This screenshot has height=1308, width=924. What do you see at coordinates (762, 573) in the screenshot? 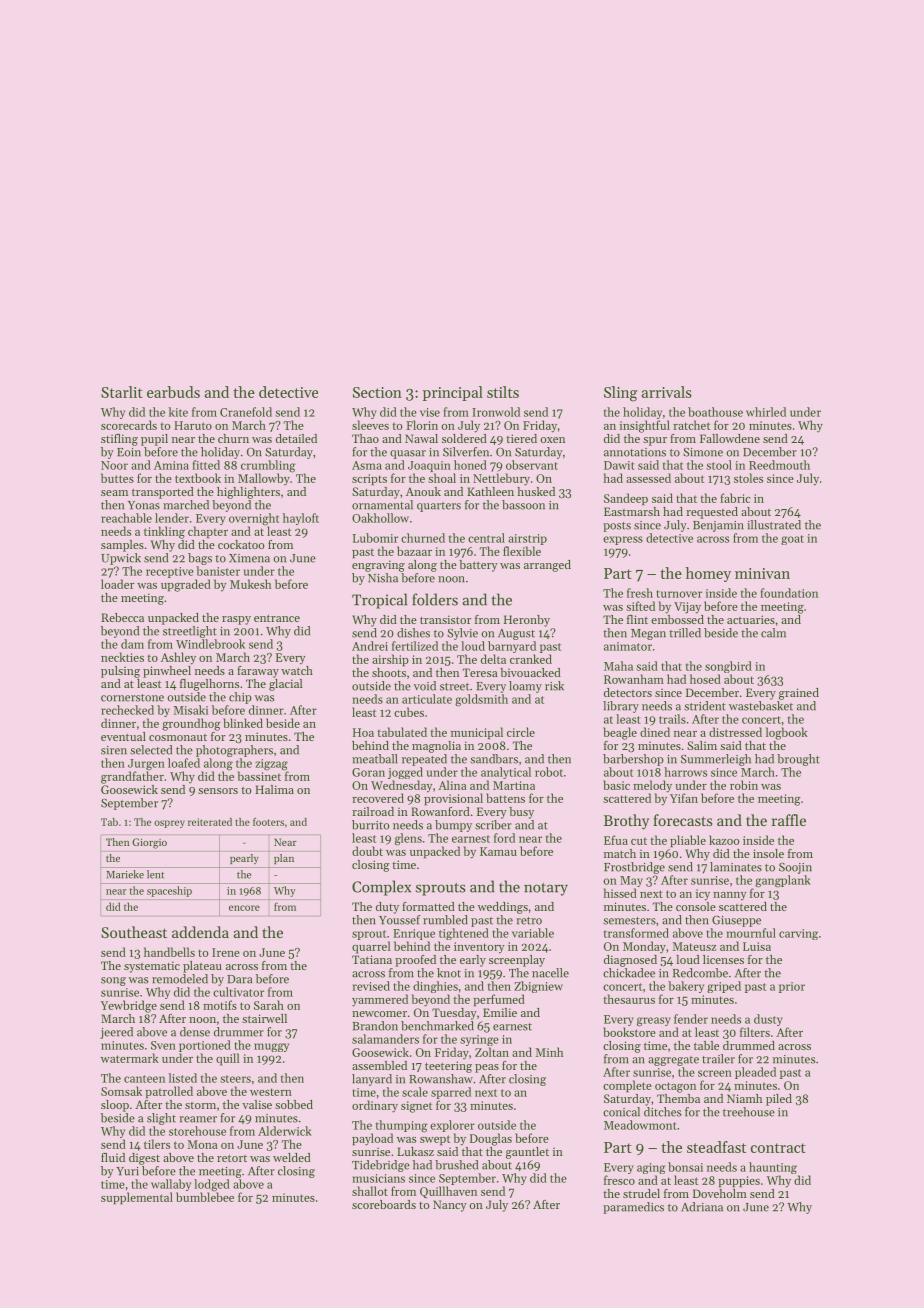
I see `minivan` at bounding box center [762, 573].
